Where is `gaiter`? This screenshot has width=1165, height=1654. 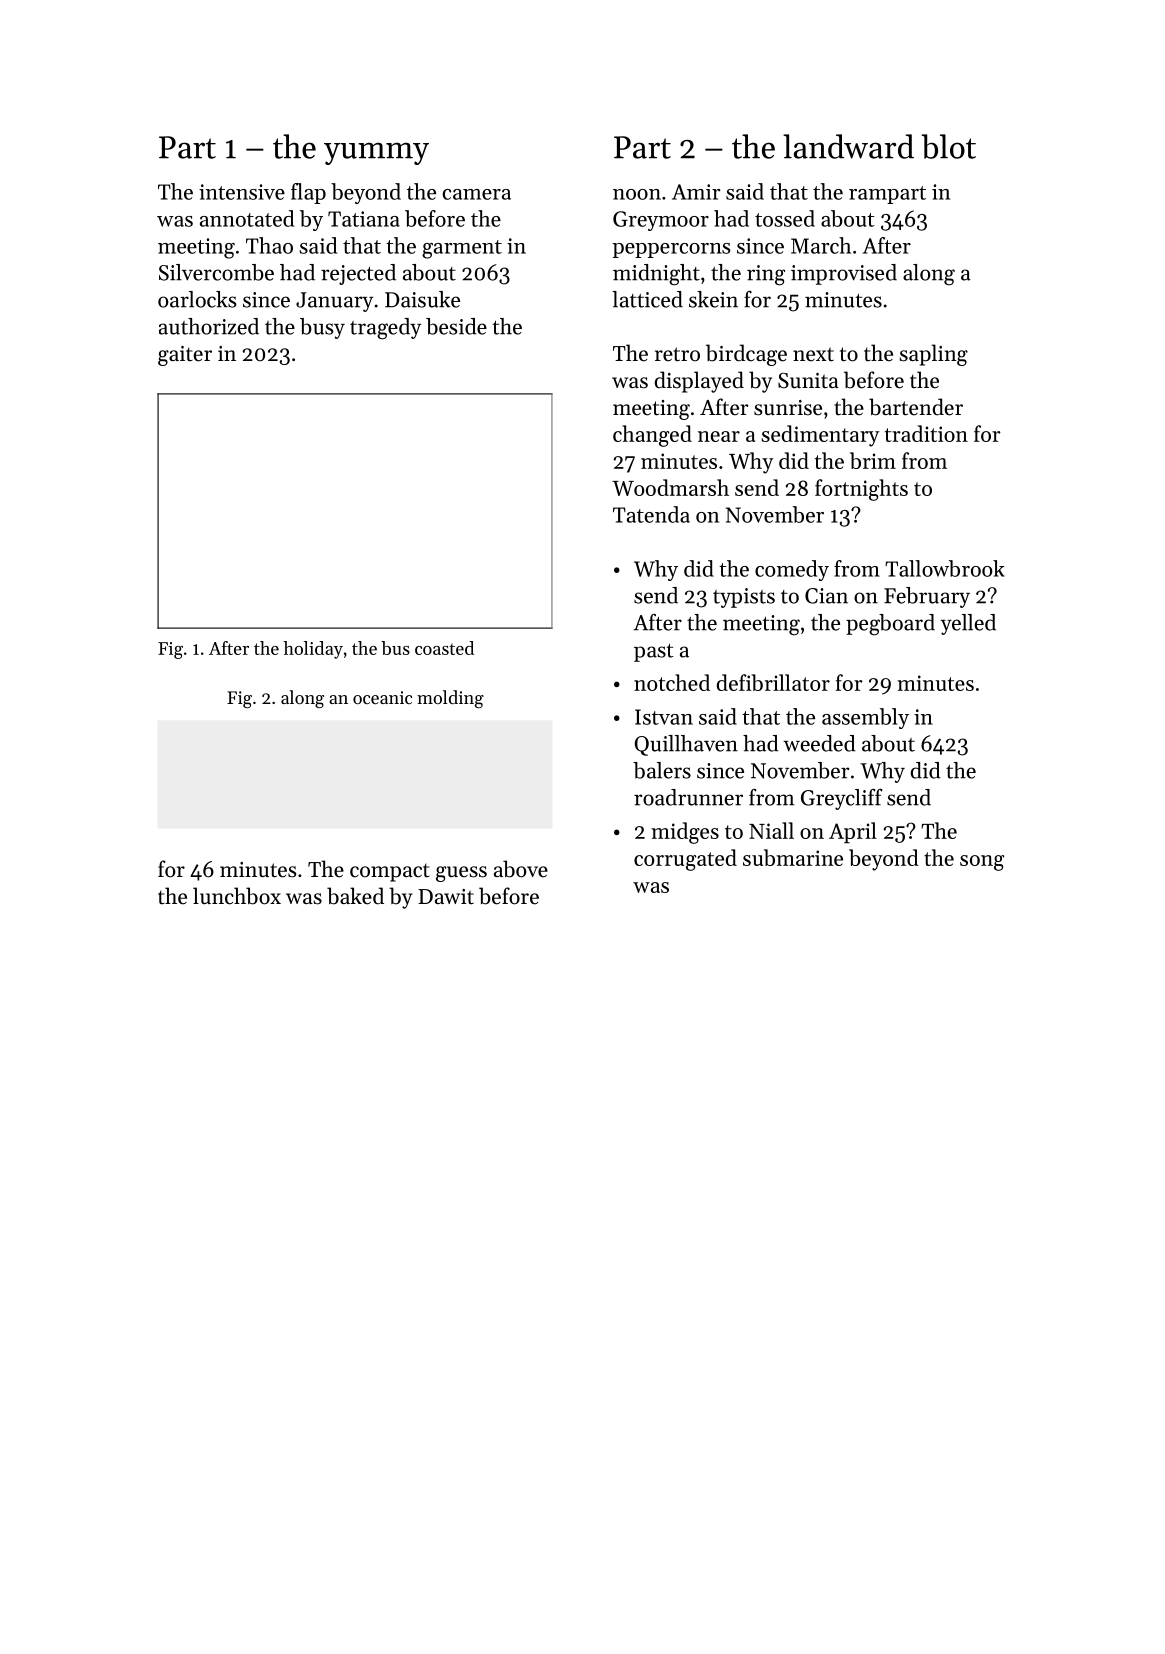
gaiter is located at coordinates (185, 356).
